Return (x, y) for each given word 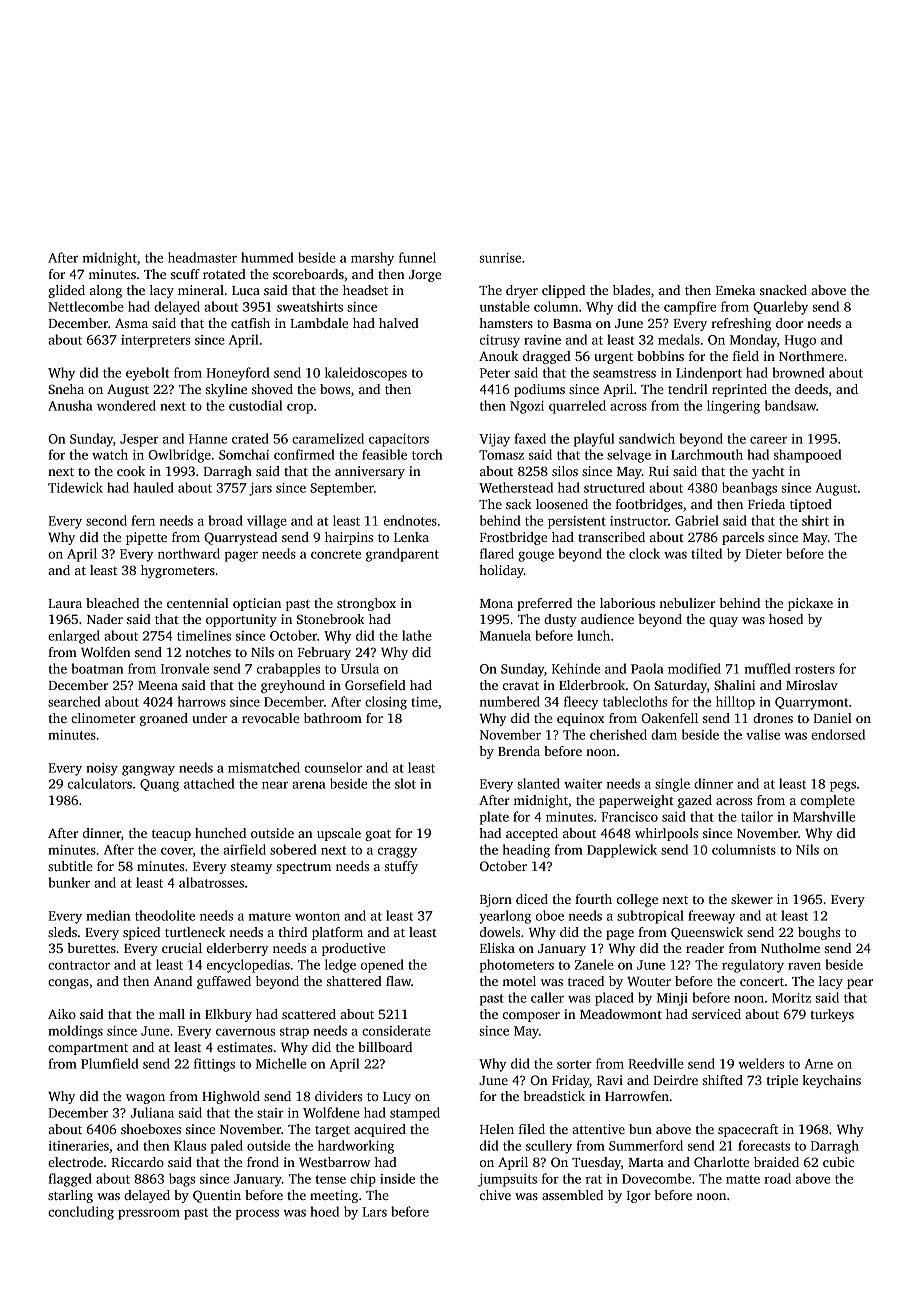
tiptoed (811, 505)
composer (531, 1017)
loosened (562, 504)
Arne (819, 1064)
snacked (783, 290)
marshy (372, 259)
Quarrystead (240, 538)
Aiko (62, 1014)
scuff (185, 274)
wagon (145, 1099)
